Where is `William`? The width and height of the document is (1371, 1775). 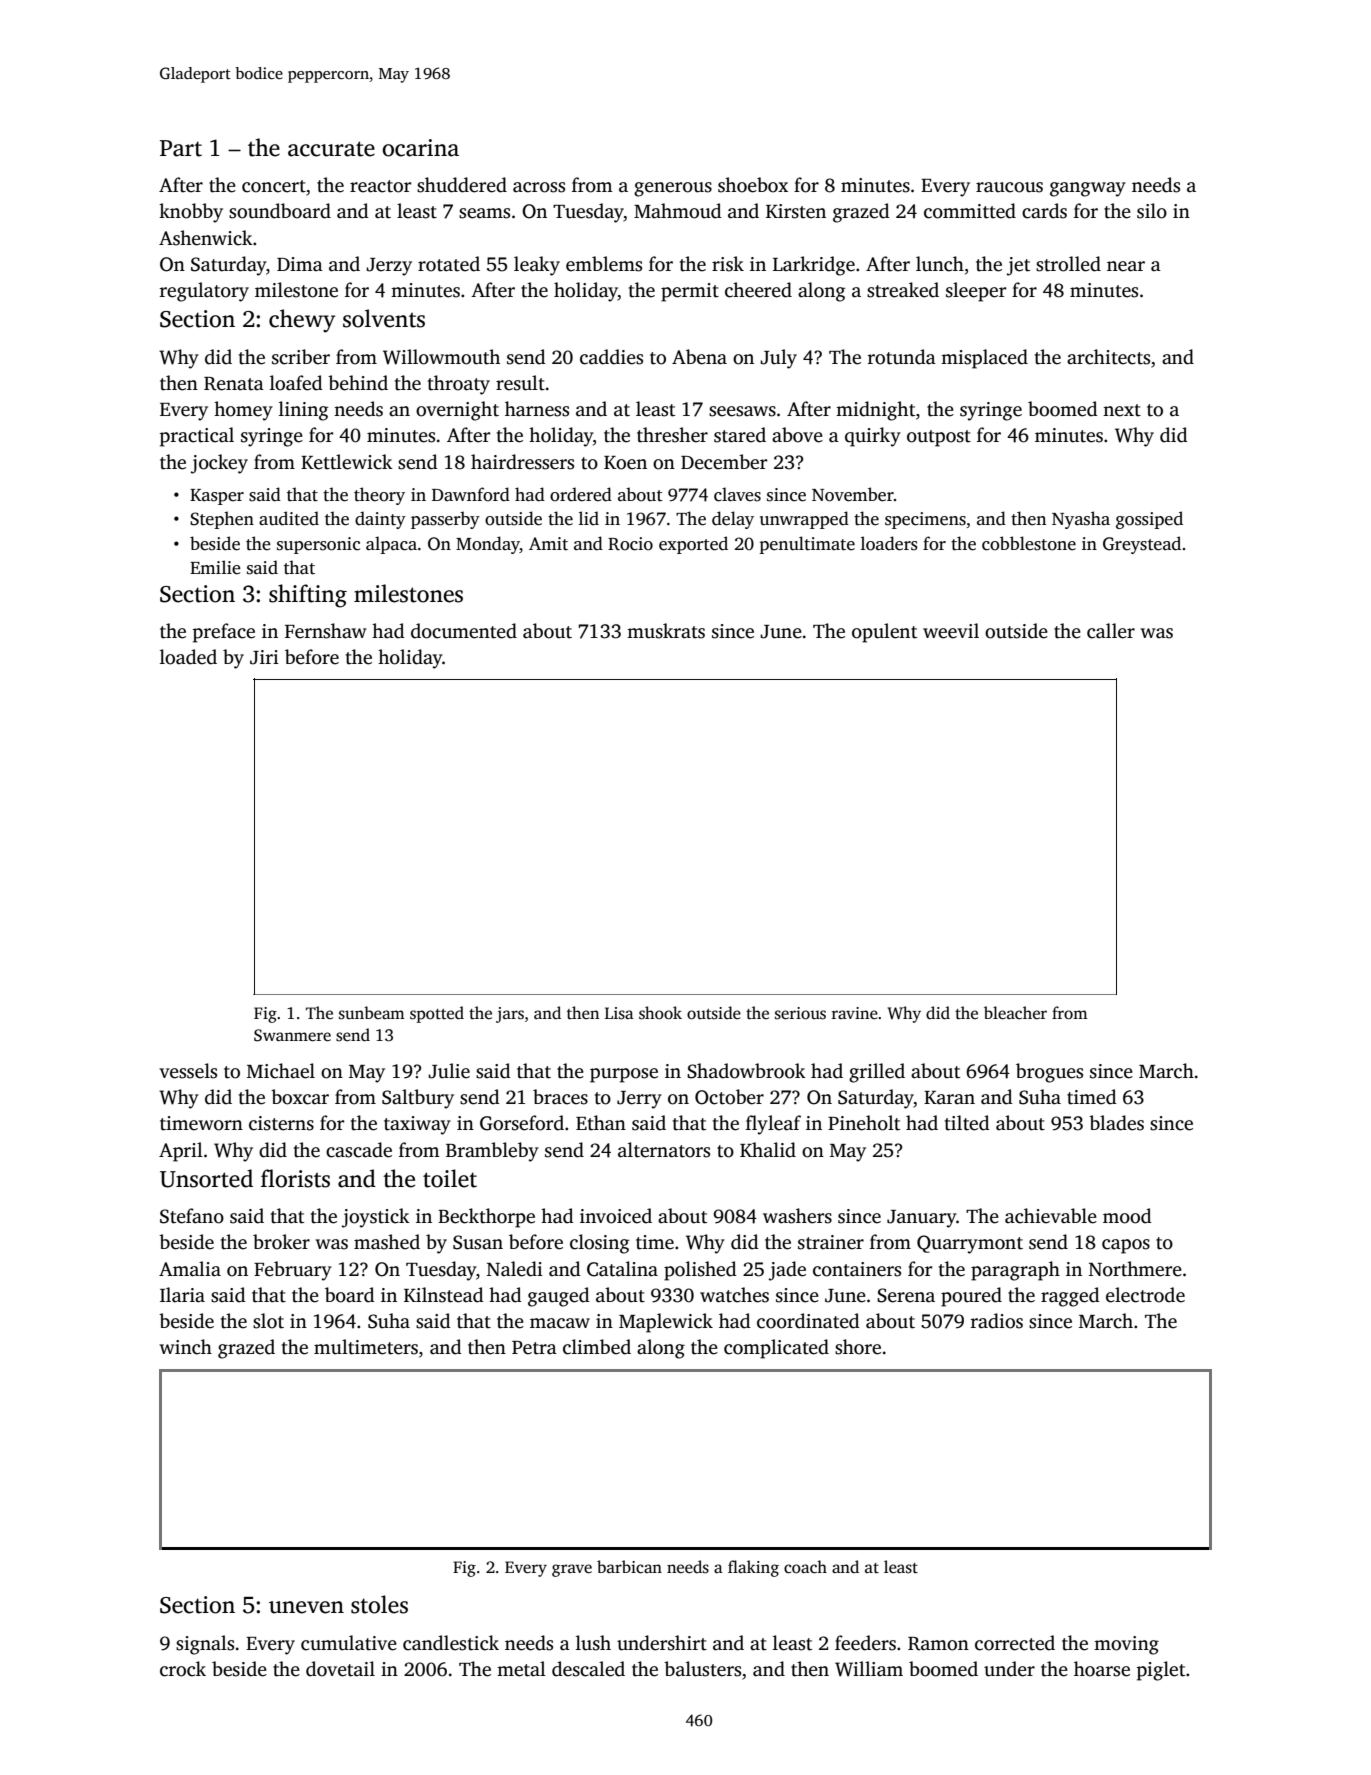
William is located at coordinates (869, 1669).
